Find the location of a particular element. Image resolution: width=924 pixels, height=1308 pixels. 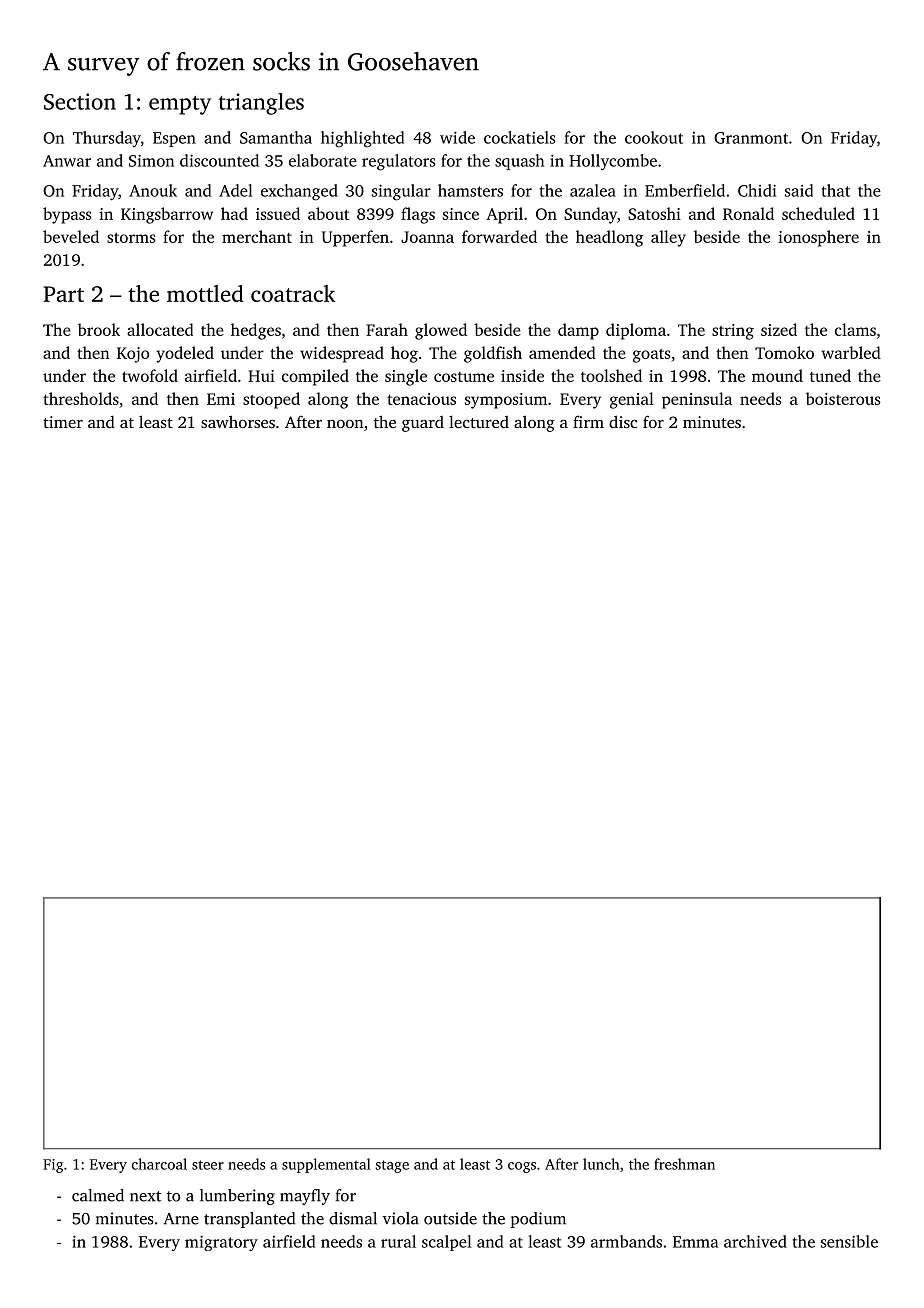

calmed is located at coordinates (98, 1195).
